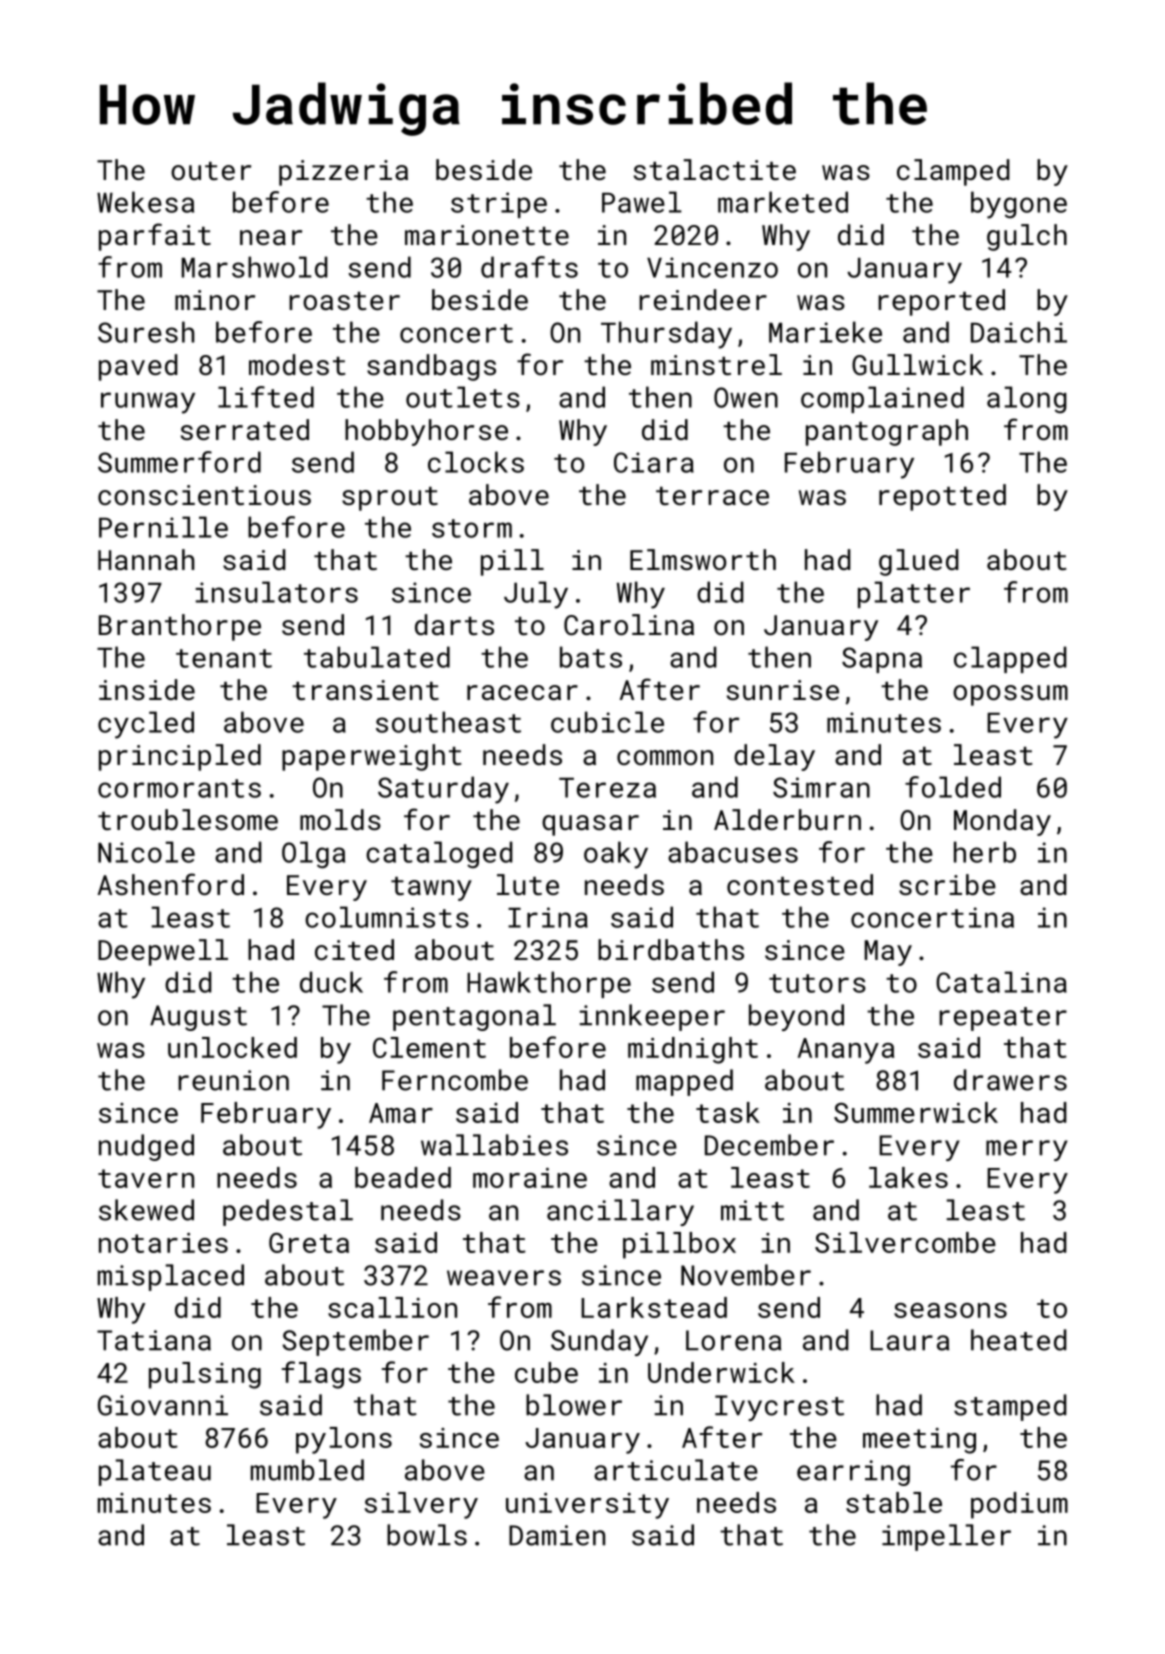  What do you see at coordinates (180, 627) in the image?
I see `Branthorpe` at bounding box center [180, 627].
